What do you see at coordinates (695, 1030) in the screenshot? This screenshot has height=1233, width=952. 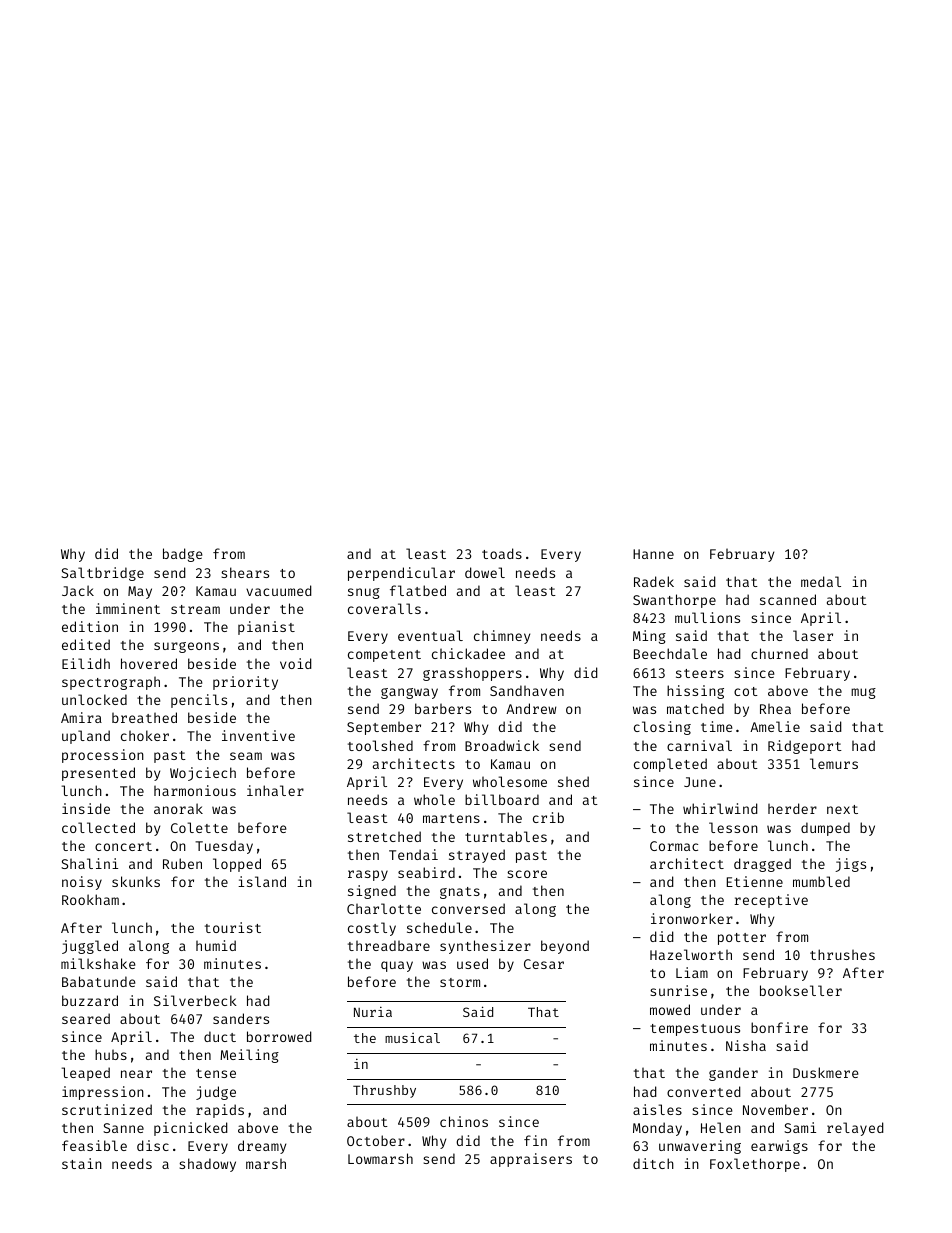 I see `tempestuous` at bounding box center [695, 1030].
